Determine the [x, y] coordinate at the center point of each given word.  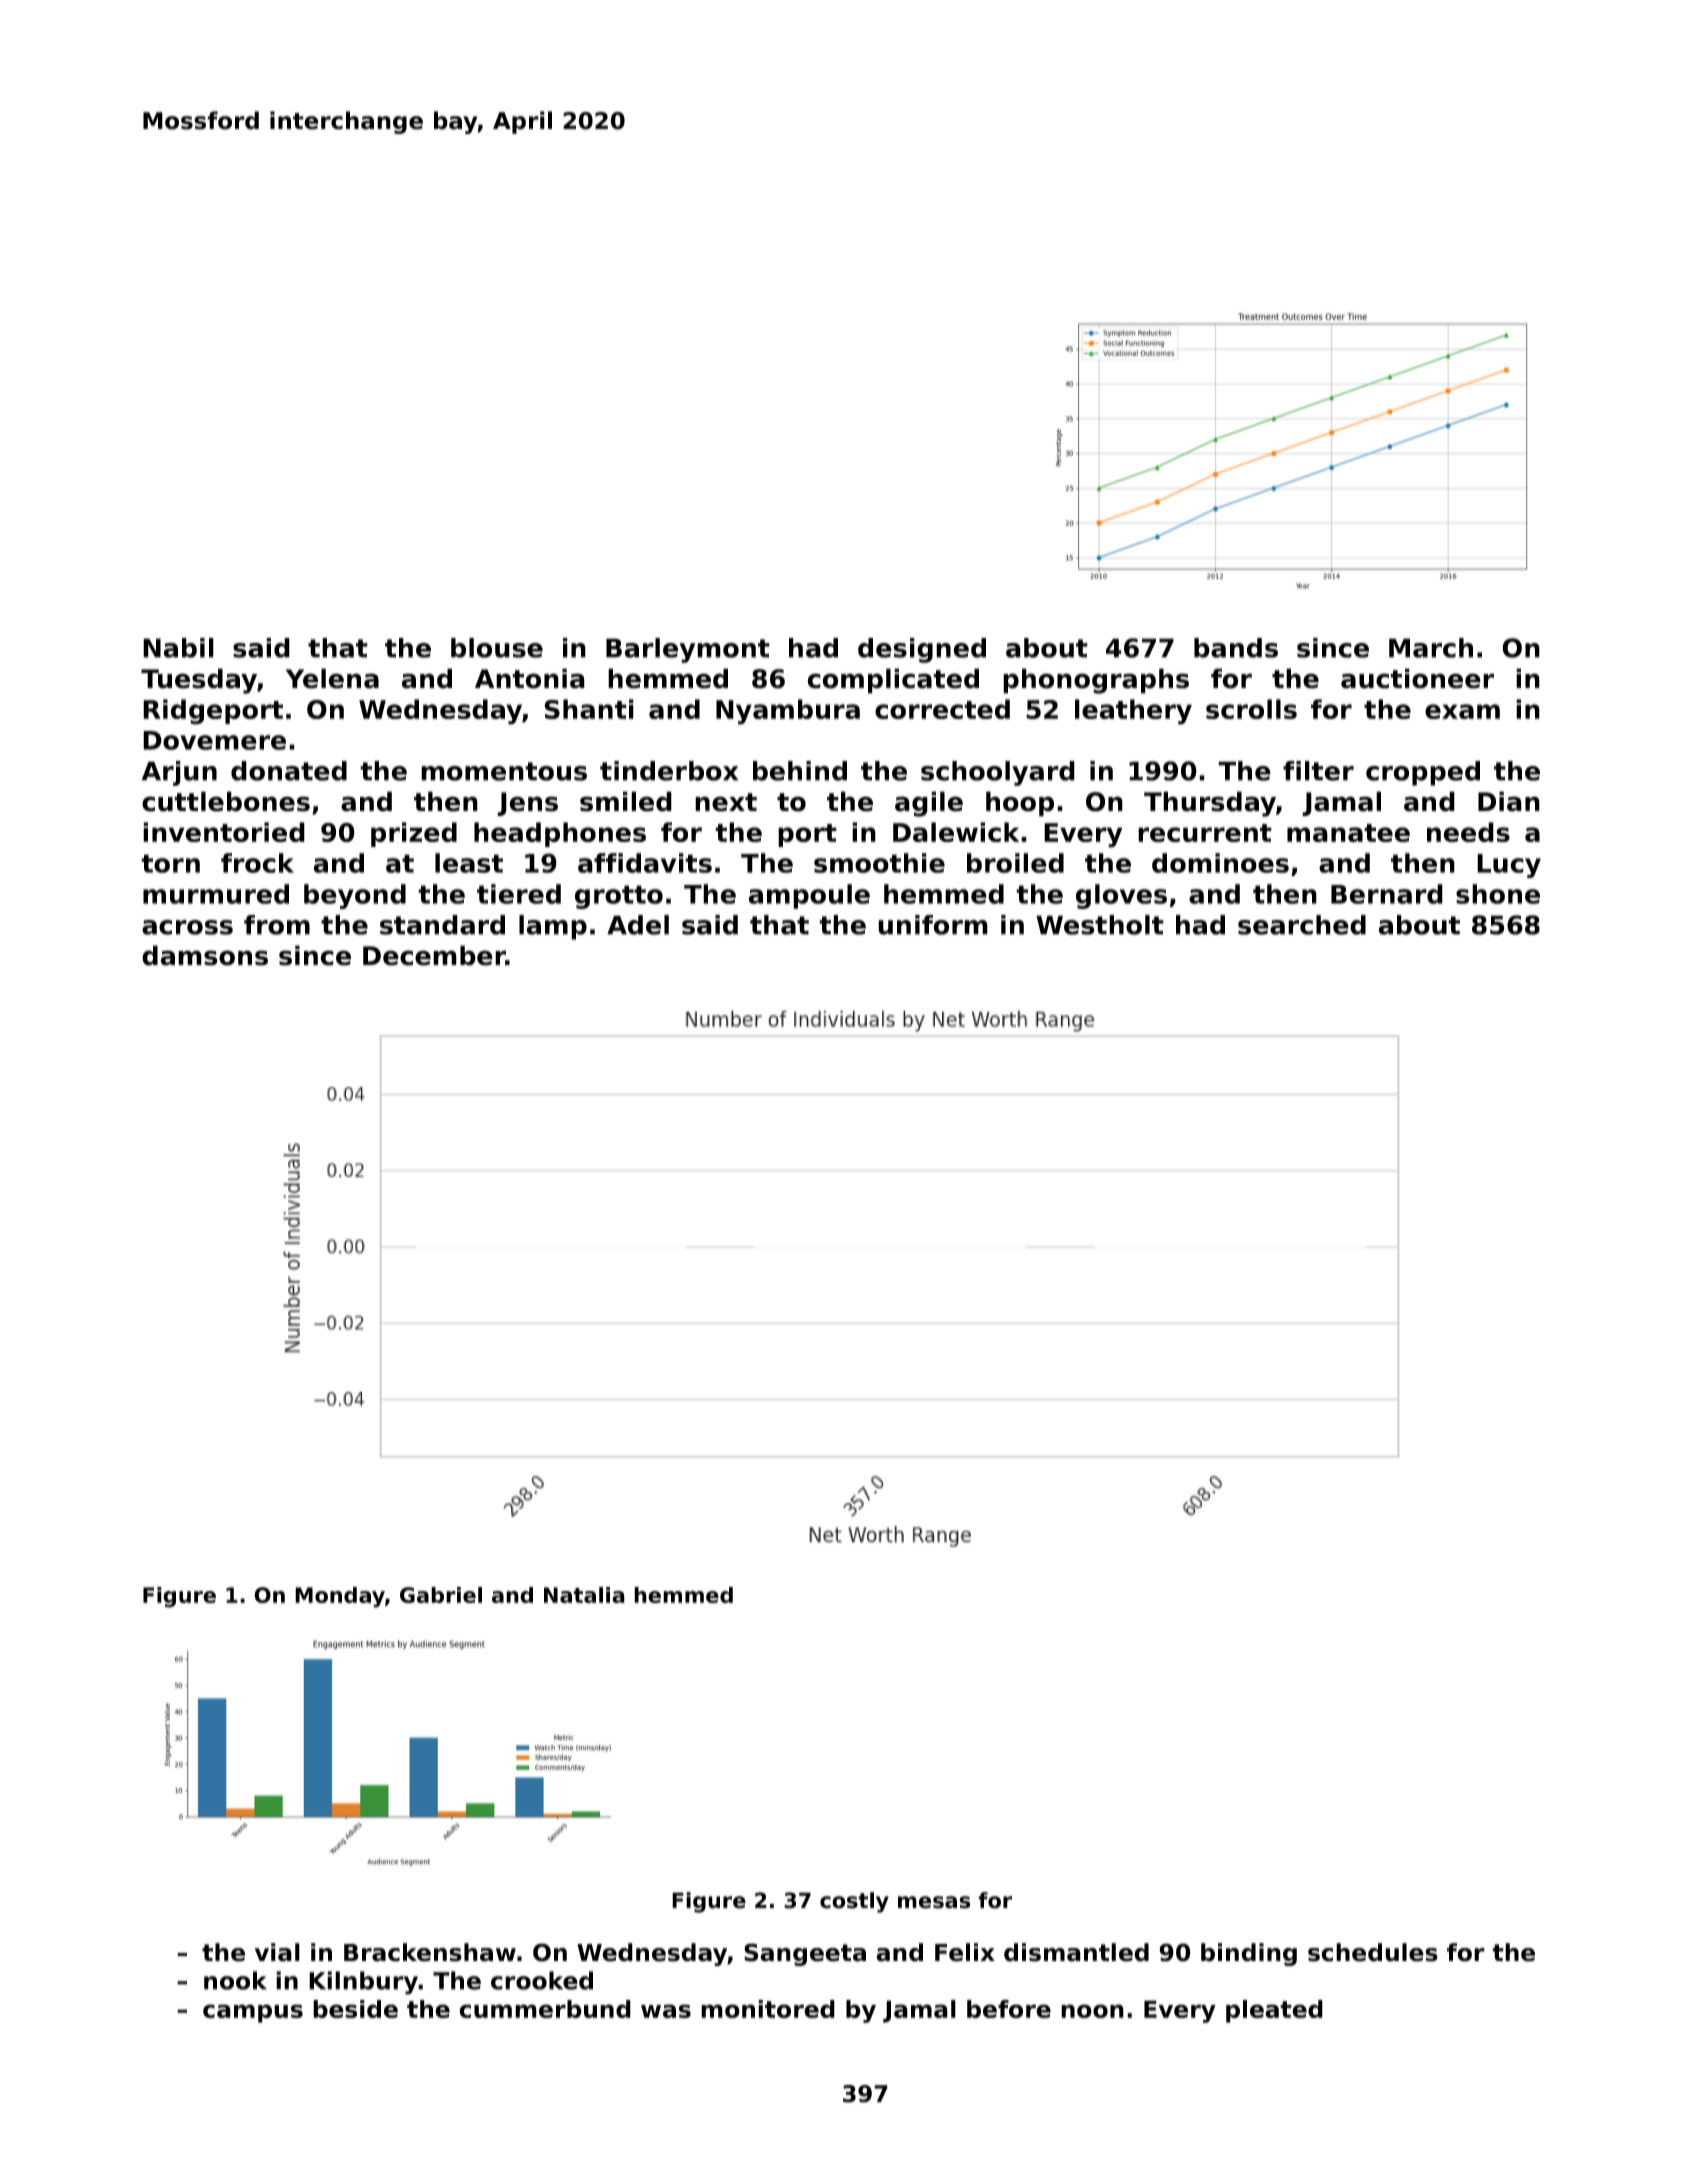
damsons [205, 955]
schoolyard [998, 773]
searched [1302, 925]
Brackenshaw [430, 1952]
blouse [497, 648]
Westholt [1100, 925]
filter [1318, 771]
